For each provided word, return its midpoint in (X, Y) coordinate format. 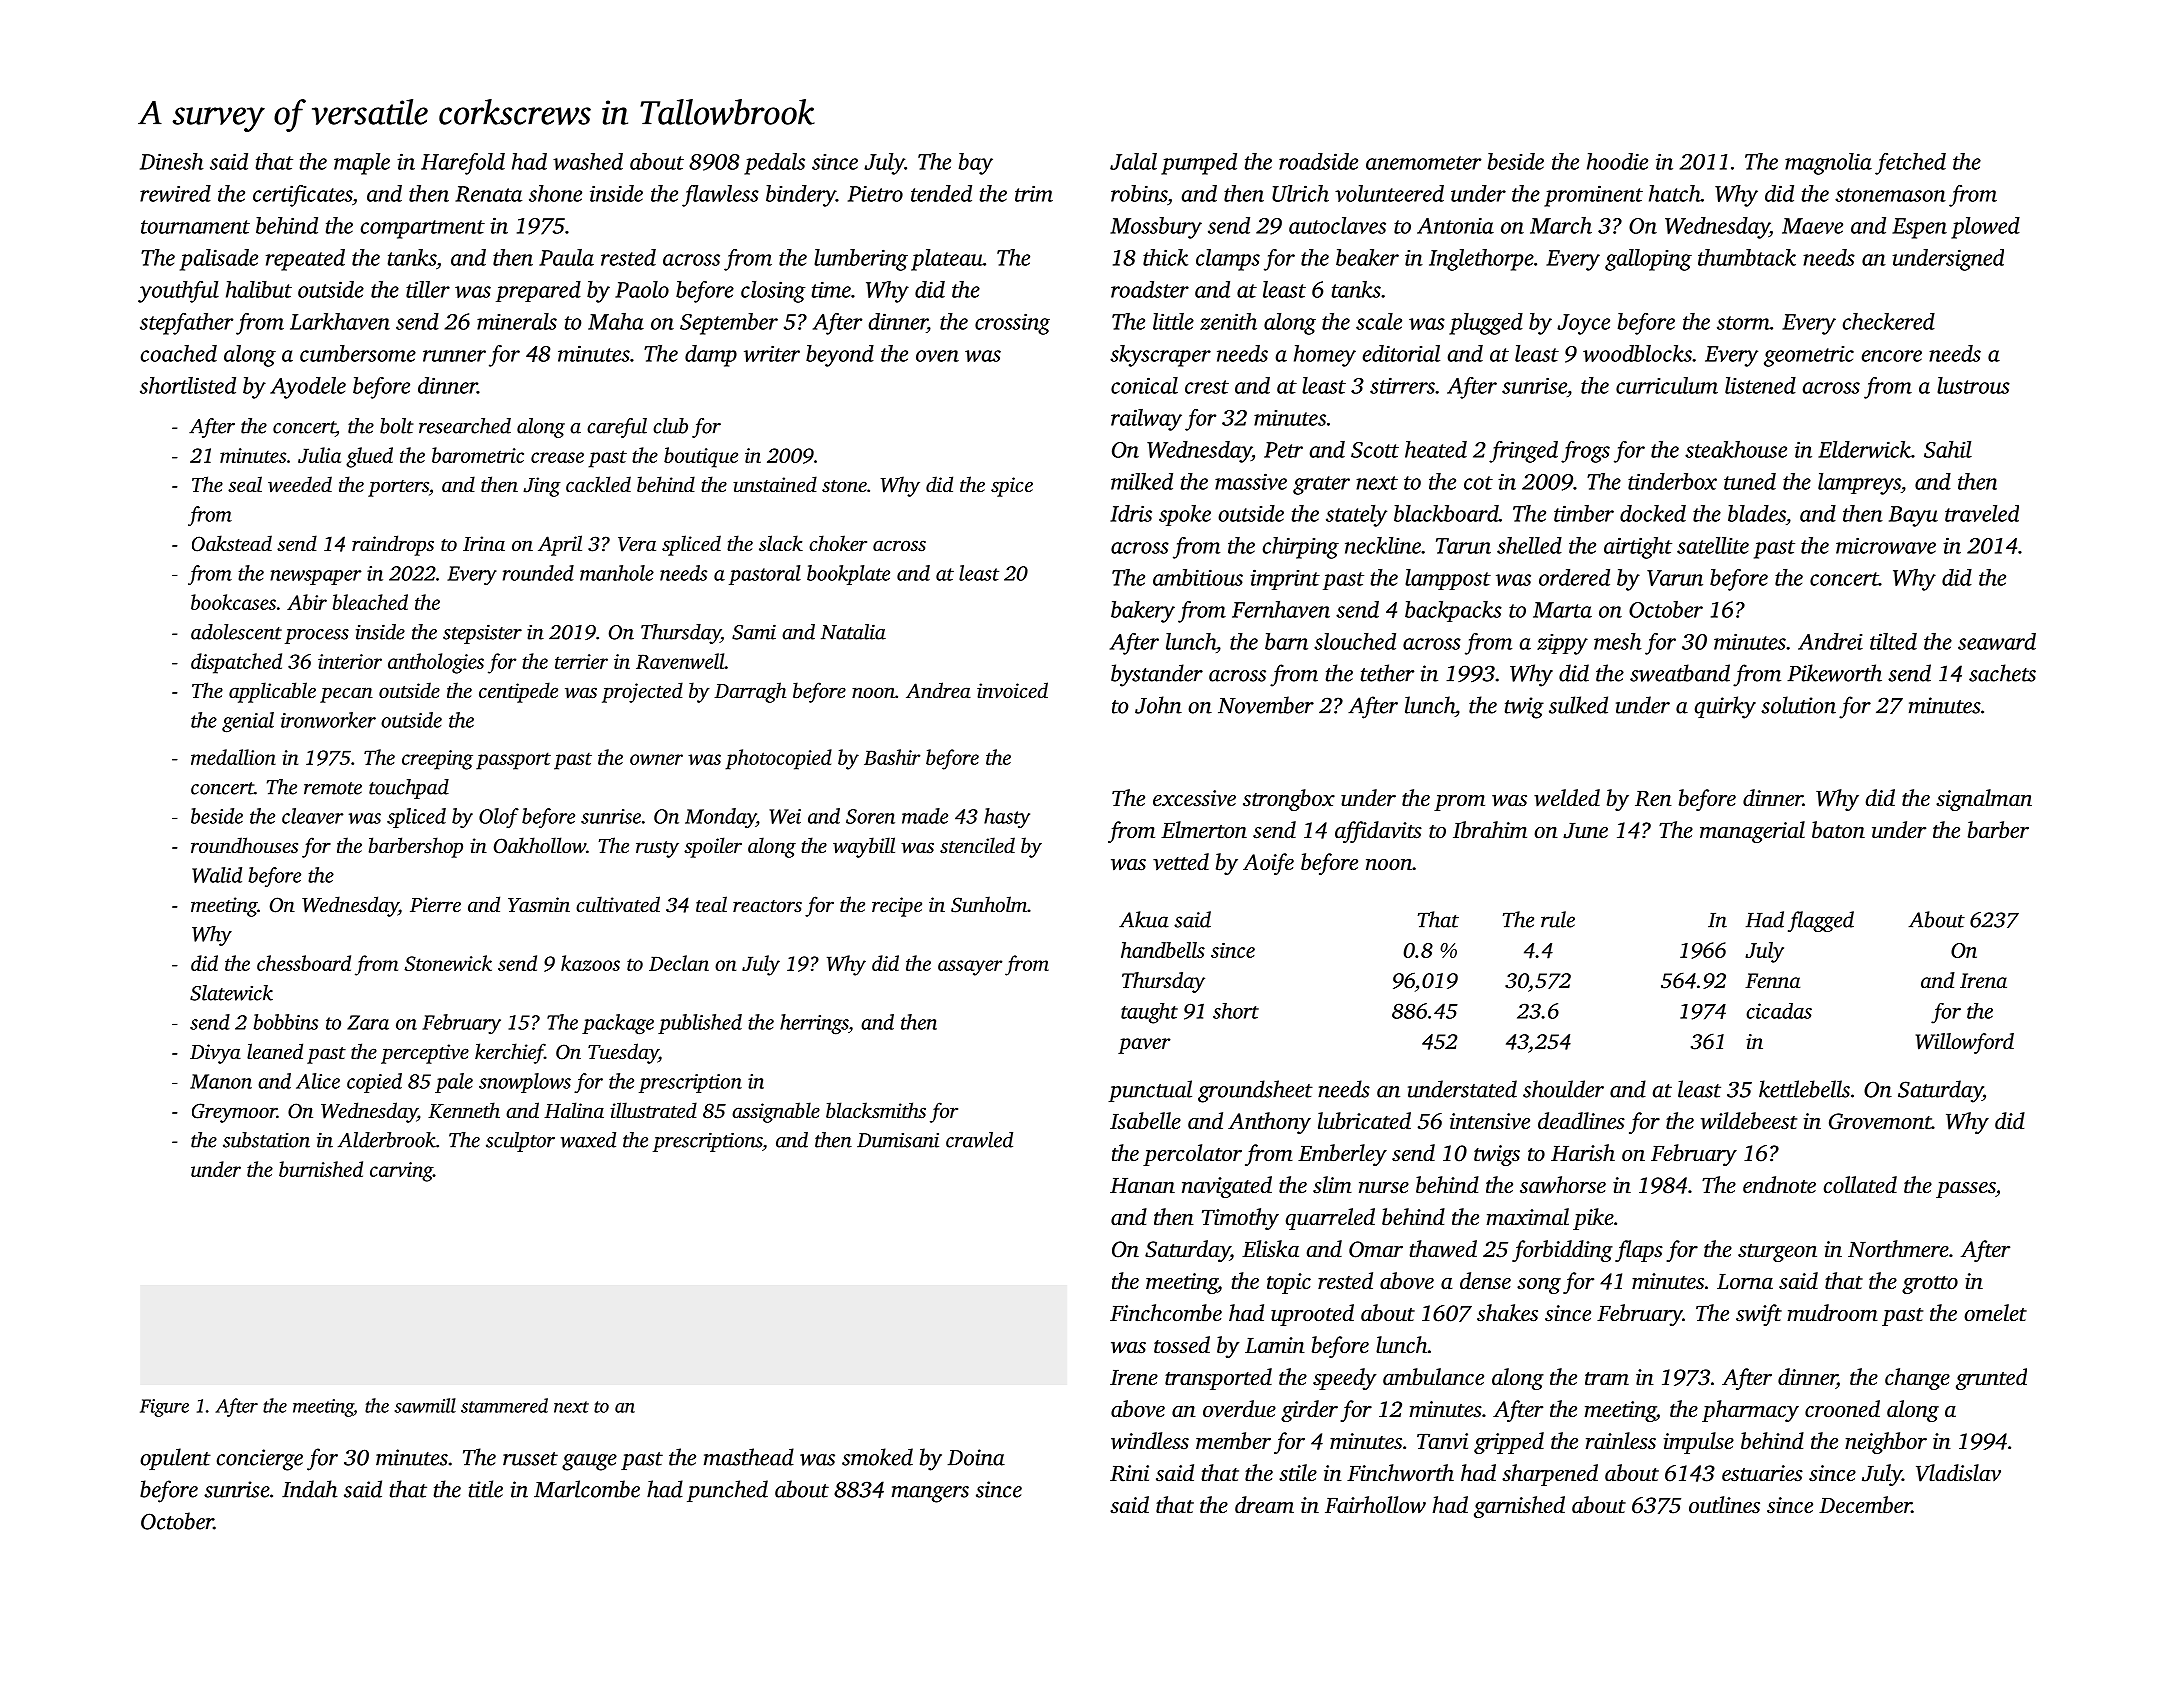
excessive (1194, 798)
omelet (1995, 1313)
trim (1034, 194)
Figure (164, 1408)
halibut (259, 289)
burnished (321, 1169)
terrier (581, 661)
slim (1332, 1185)
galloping (1648, 260)
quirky (1725, 707)
